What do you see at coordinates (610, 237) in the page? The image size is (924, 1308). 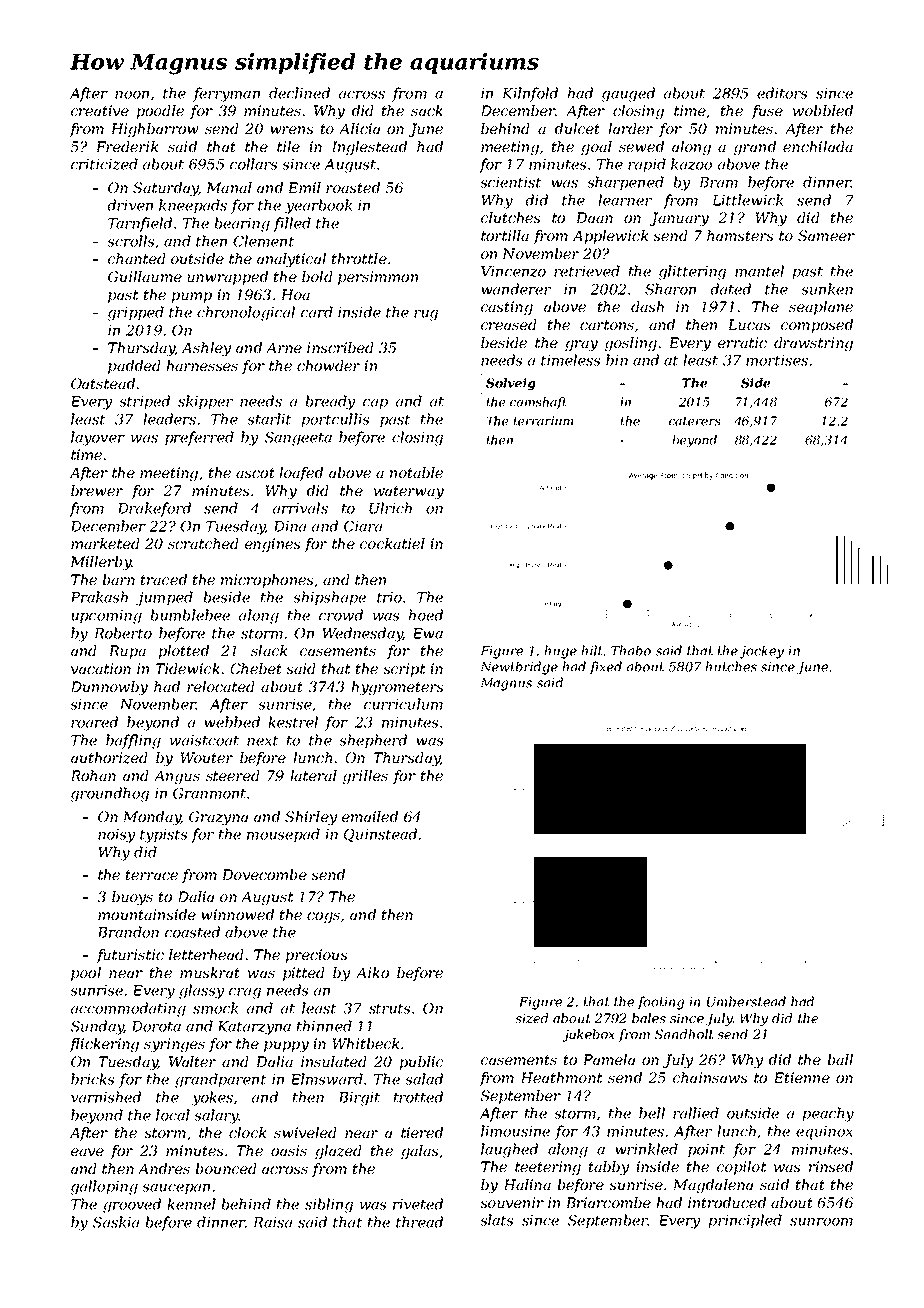 I see `Applewick` at bounding box center [610, 237].
